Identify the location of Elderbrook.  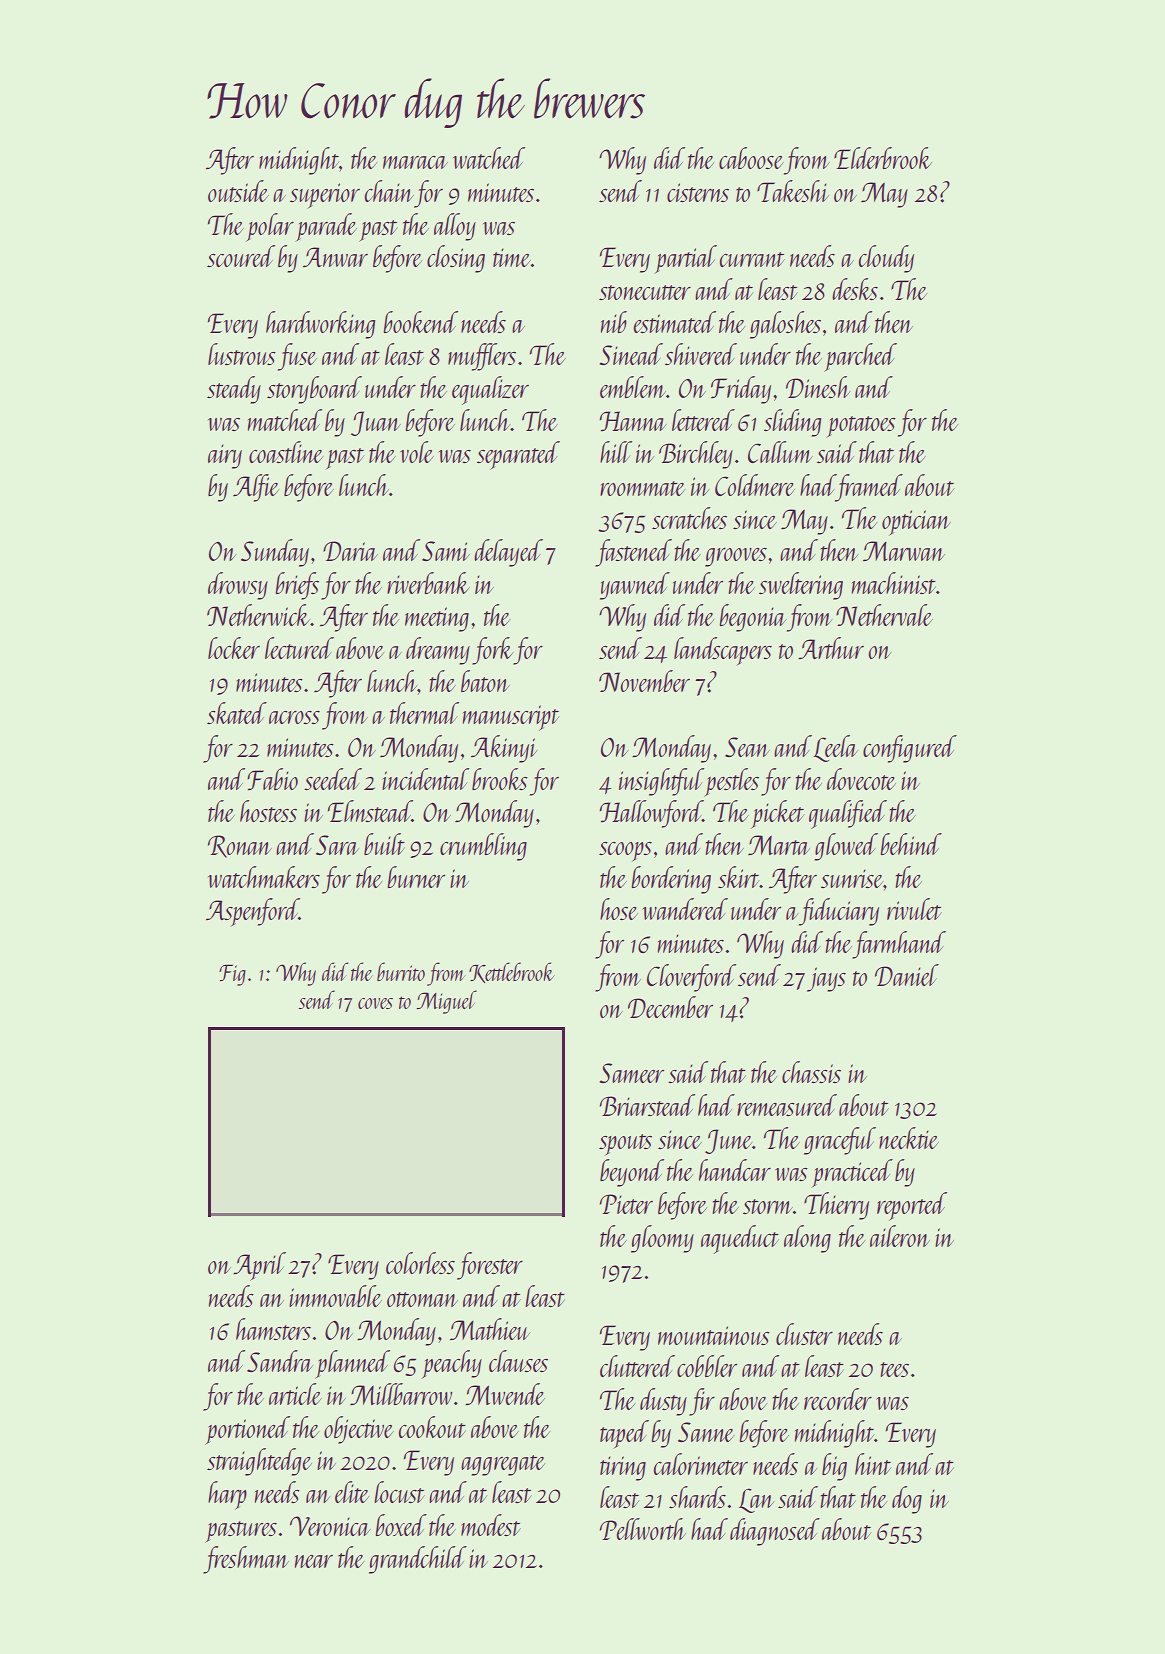
(883, 158).
